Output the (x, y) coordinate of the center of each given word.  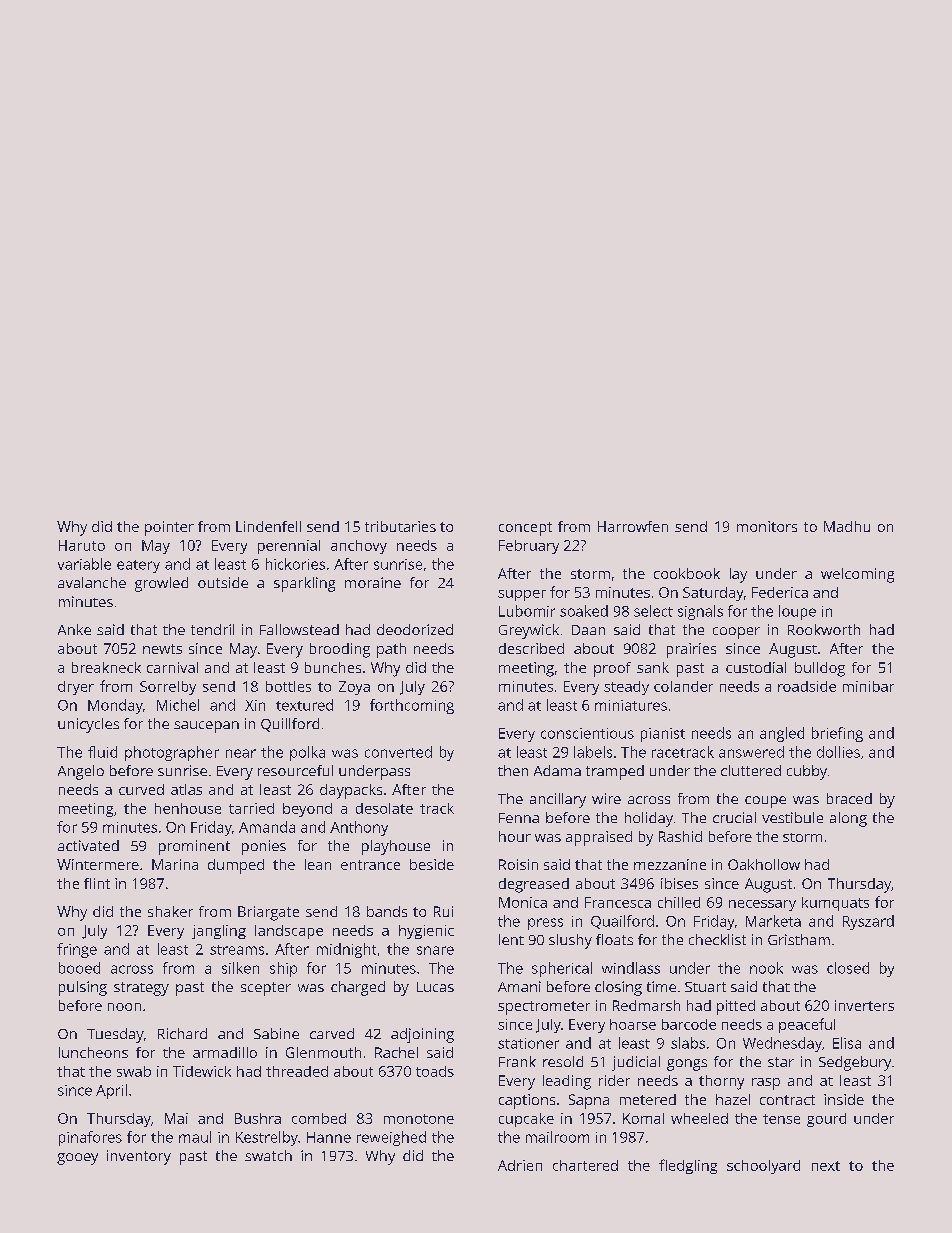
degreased (534, 885)
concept (525, 529)
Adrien (520, 1165)
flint (97, 883)
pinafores (90, 1138)
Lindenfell (268, 526)
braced (849, 798)
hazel (733, 1099)
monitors (767, 526)
